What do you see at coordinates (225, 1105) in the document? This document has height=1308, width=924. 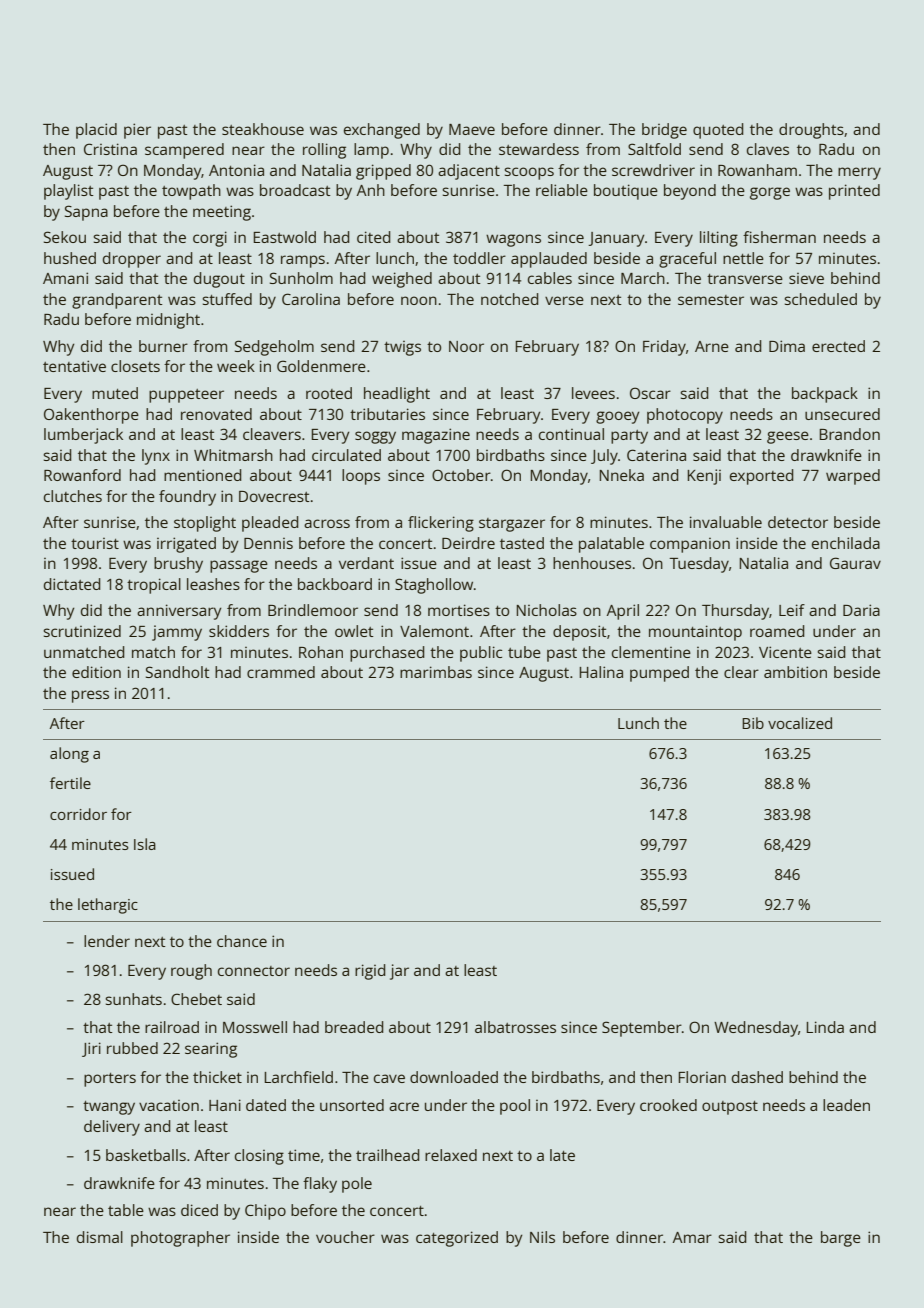 I see `Hani` at bounding box center [225, 1105].
